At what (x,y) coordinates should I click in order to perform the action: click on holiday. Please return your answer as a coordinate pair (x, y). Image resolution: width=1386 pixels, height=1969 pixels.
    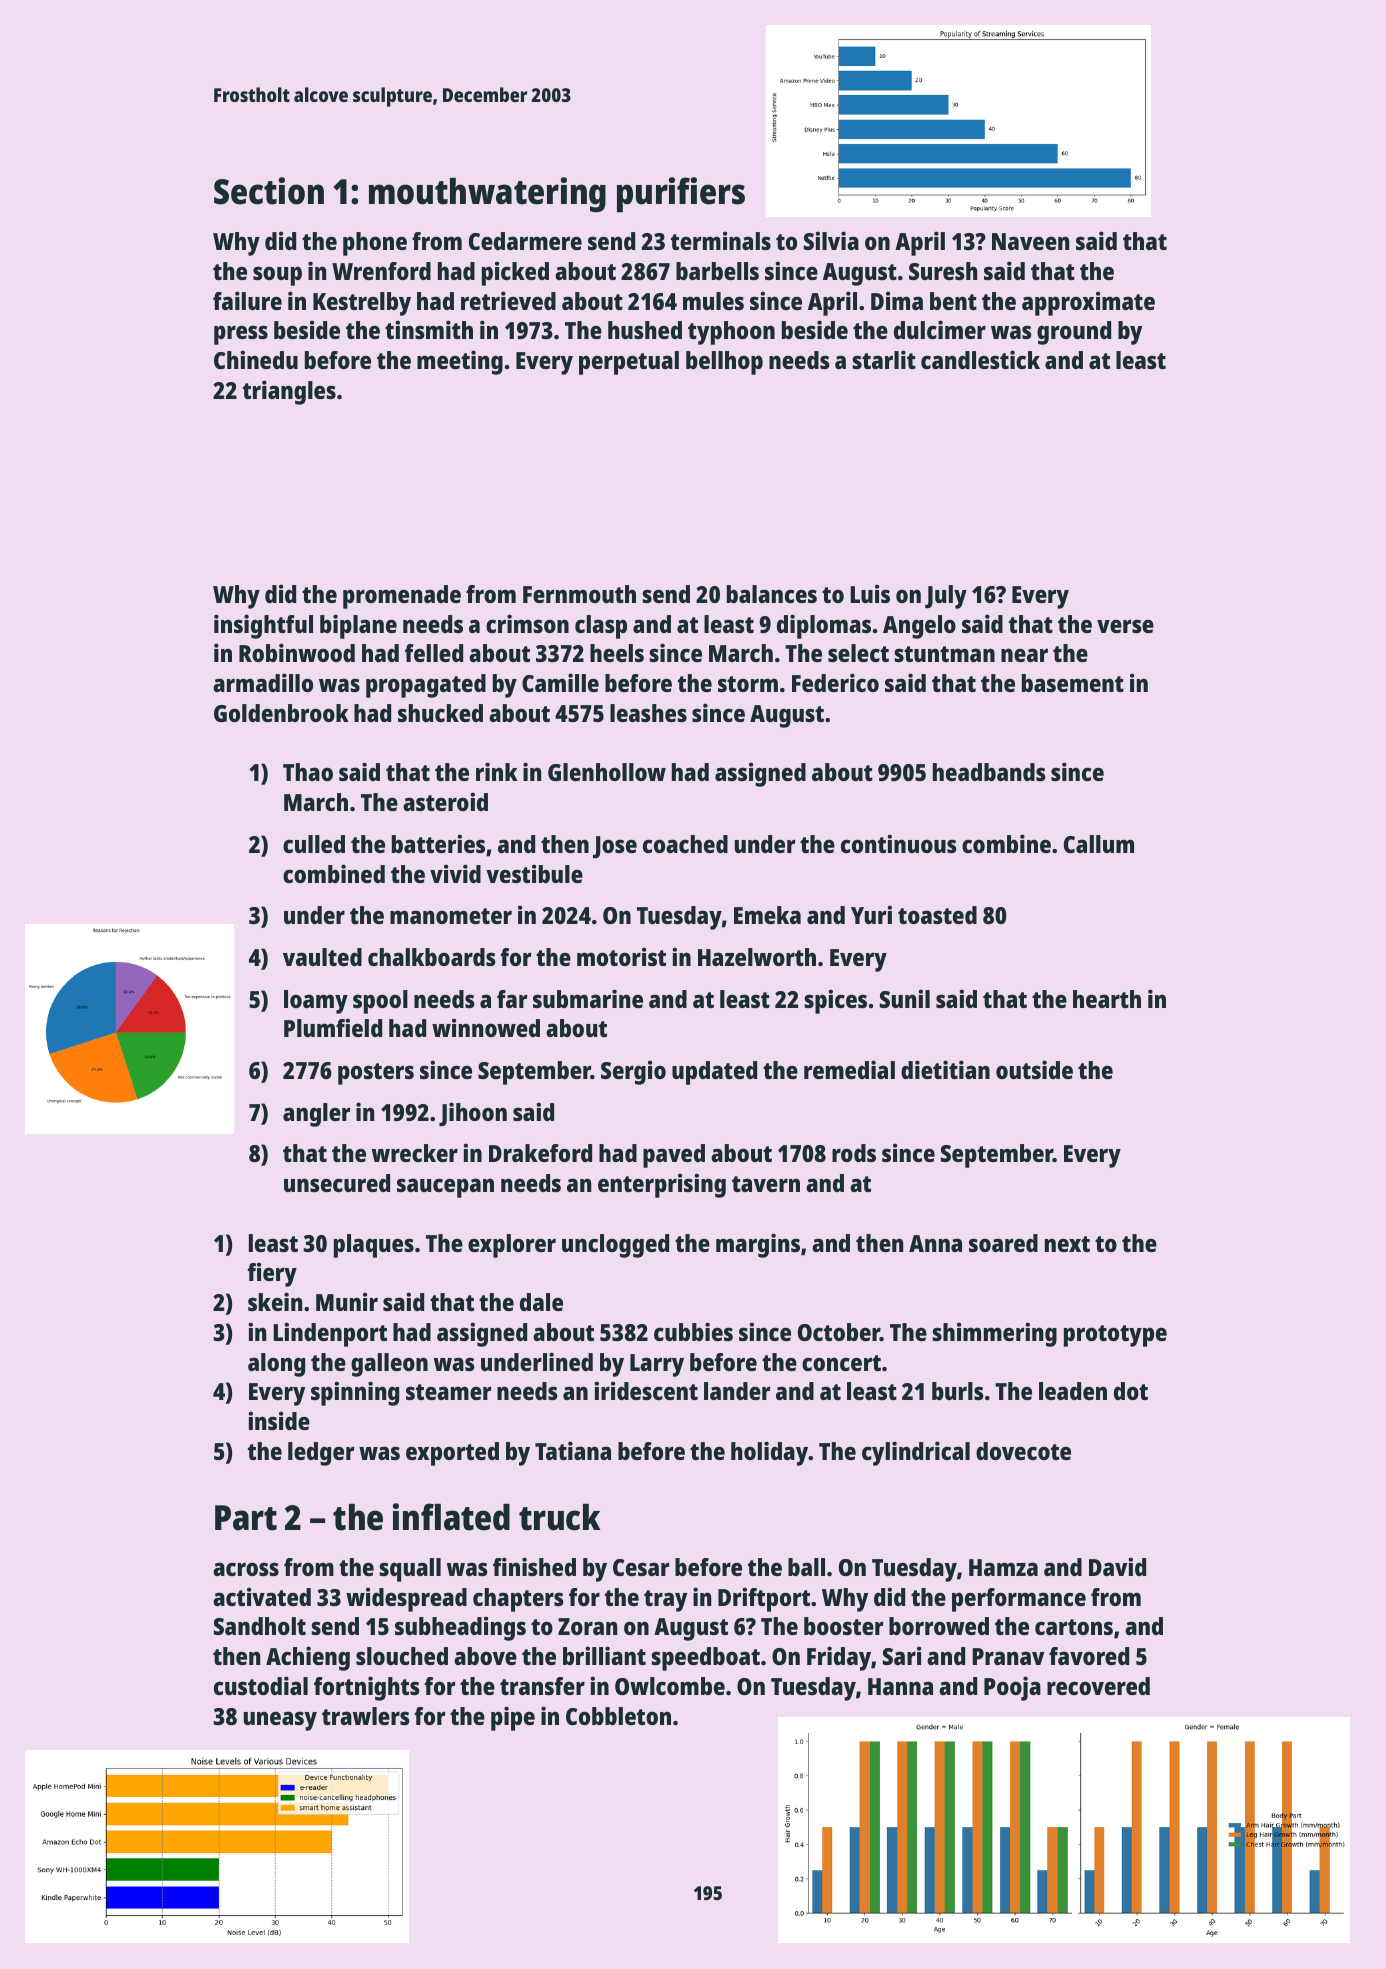
    Looking at the image, I should click on (769, 1453).
